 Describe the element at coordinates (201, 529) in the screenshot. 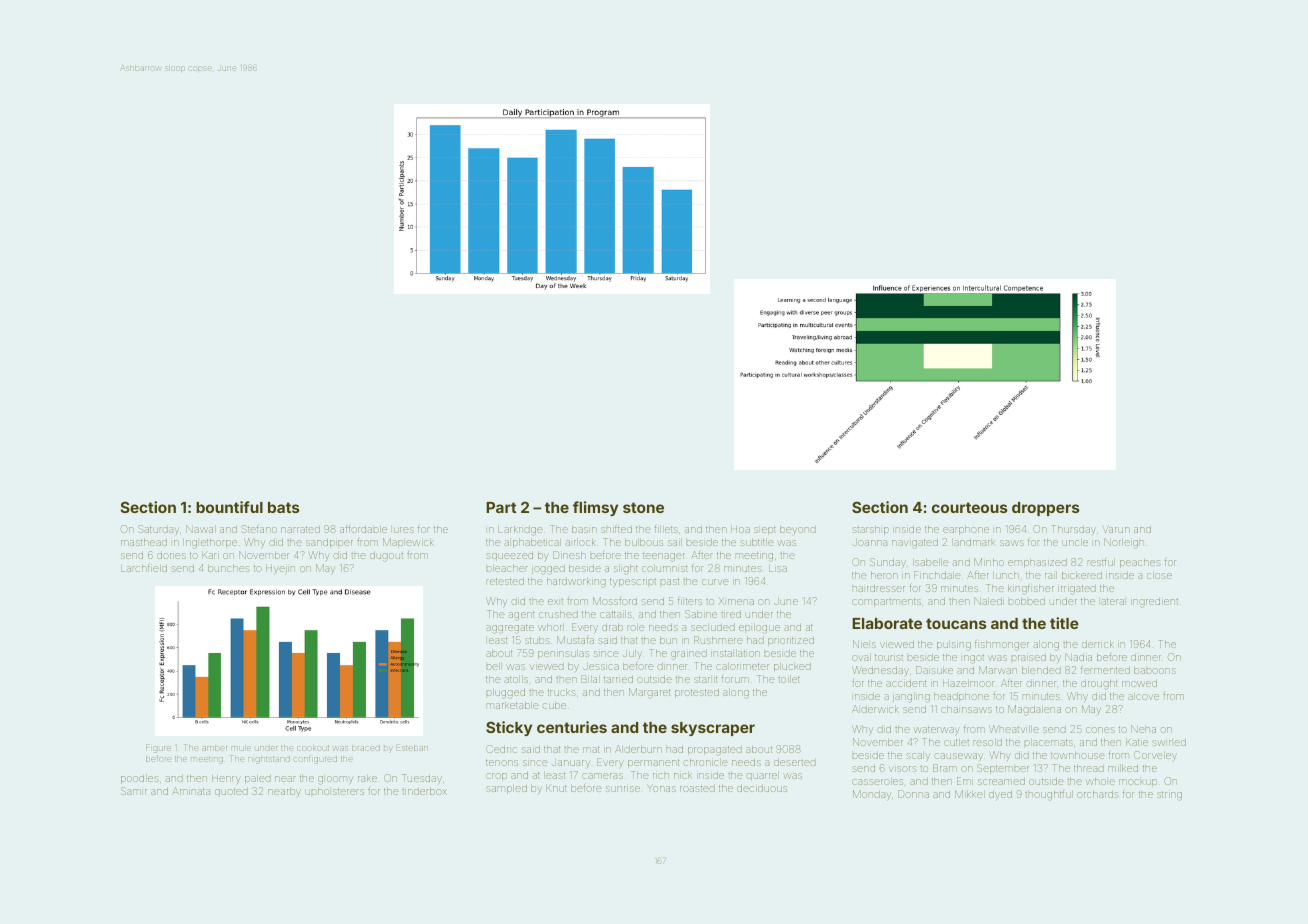

I see `Nawal` at that location.
